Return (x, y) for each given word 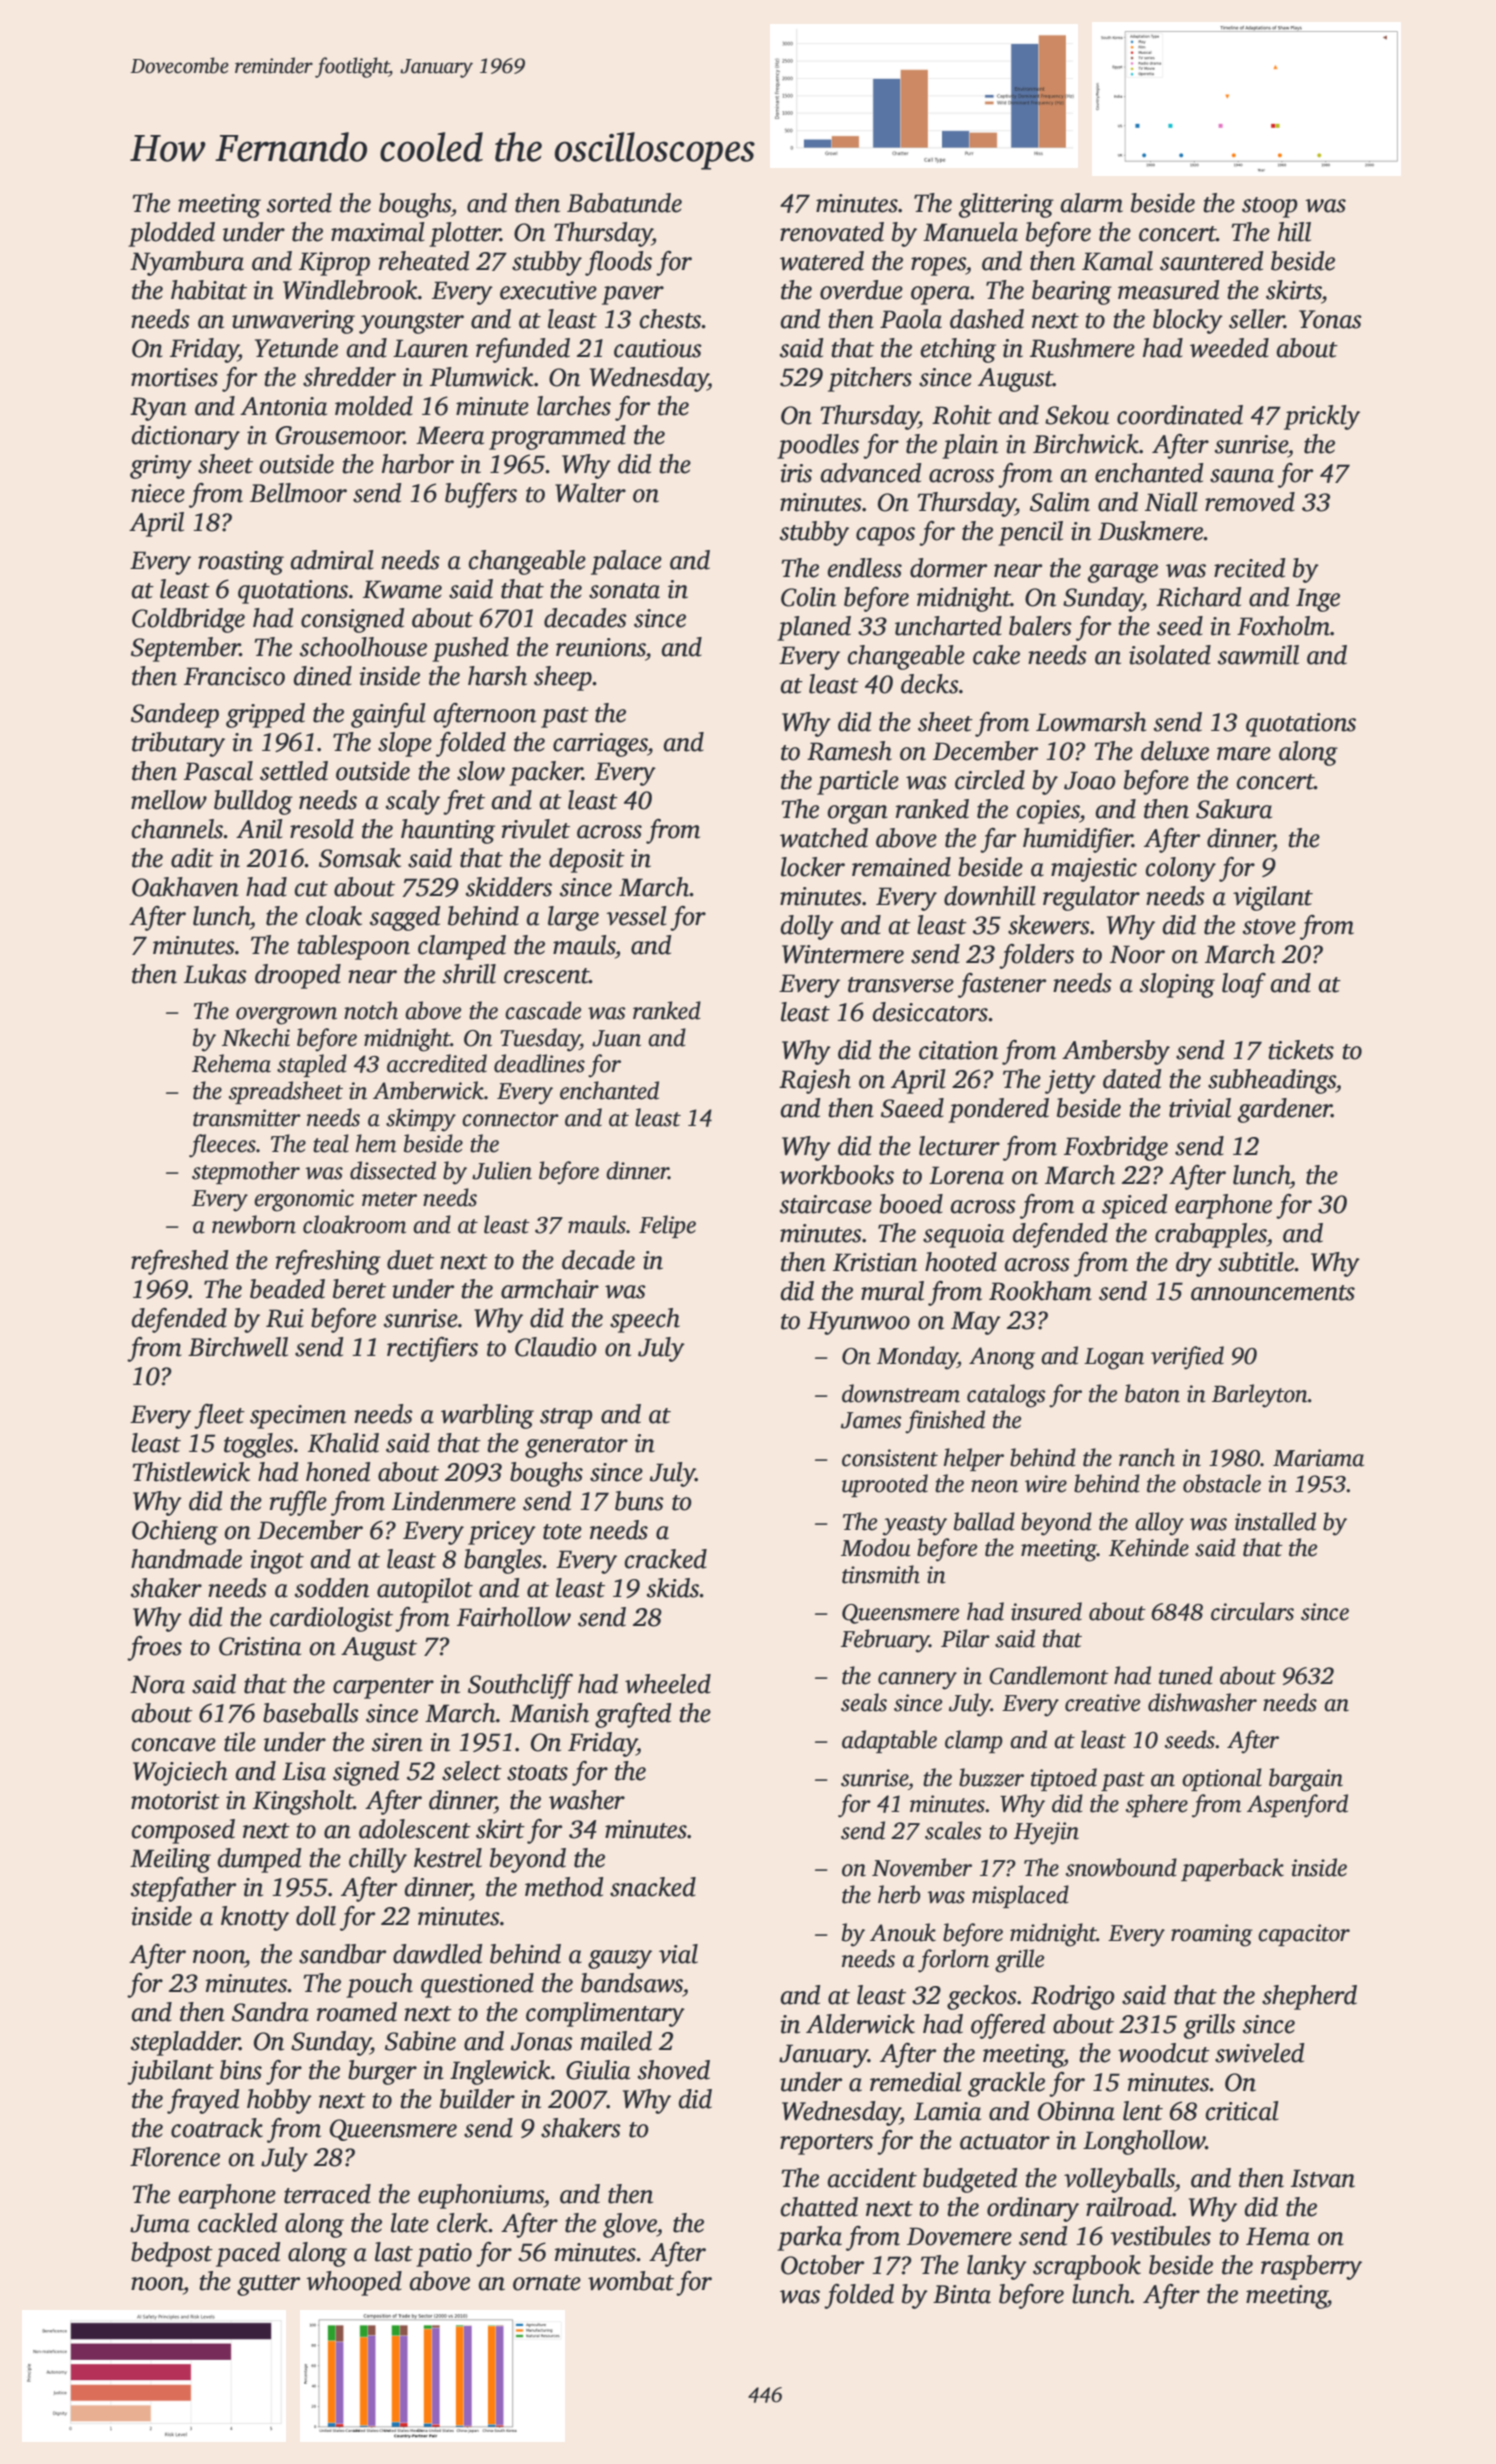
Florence (175, 2157)
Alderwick (860, 2024)
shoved (674, 2070)
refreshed (179, 1262)
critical (1242, 2111)
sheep (563, 678)
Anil (259, 829)
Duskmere (1151, 531)
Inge (1318, 600)
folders (1036, 956)
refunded (523, 350)
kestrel (448, 1858)
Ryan (158, 409)
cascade (543, 1010)
